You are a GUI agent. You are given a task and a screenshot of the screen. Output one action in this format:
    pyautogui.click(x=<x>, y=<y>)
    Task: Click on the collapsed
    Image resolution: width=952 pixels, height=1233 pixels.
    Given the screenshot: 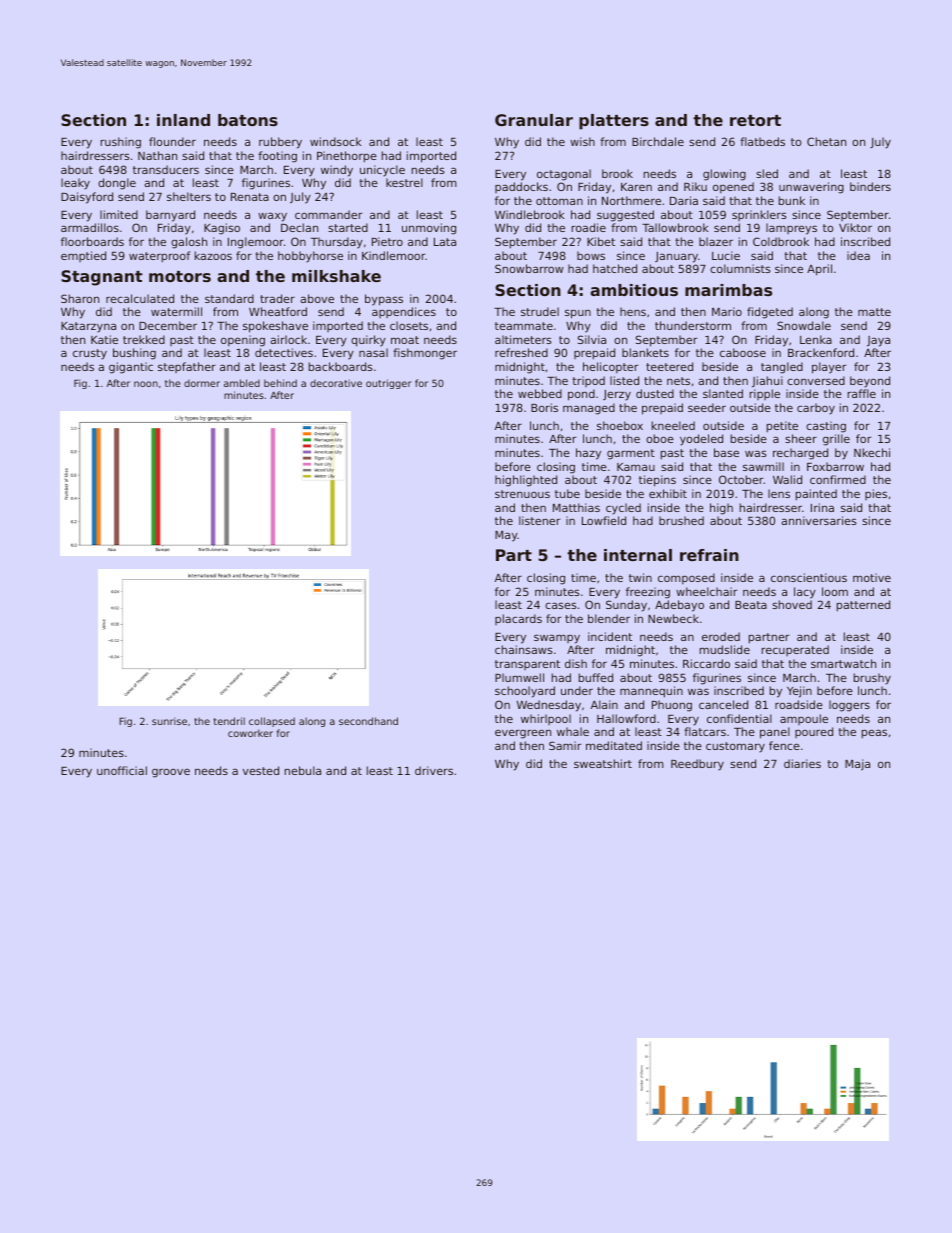 What is the action you would take?
    pyautogui.click(x=272, y=722)
